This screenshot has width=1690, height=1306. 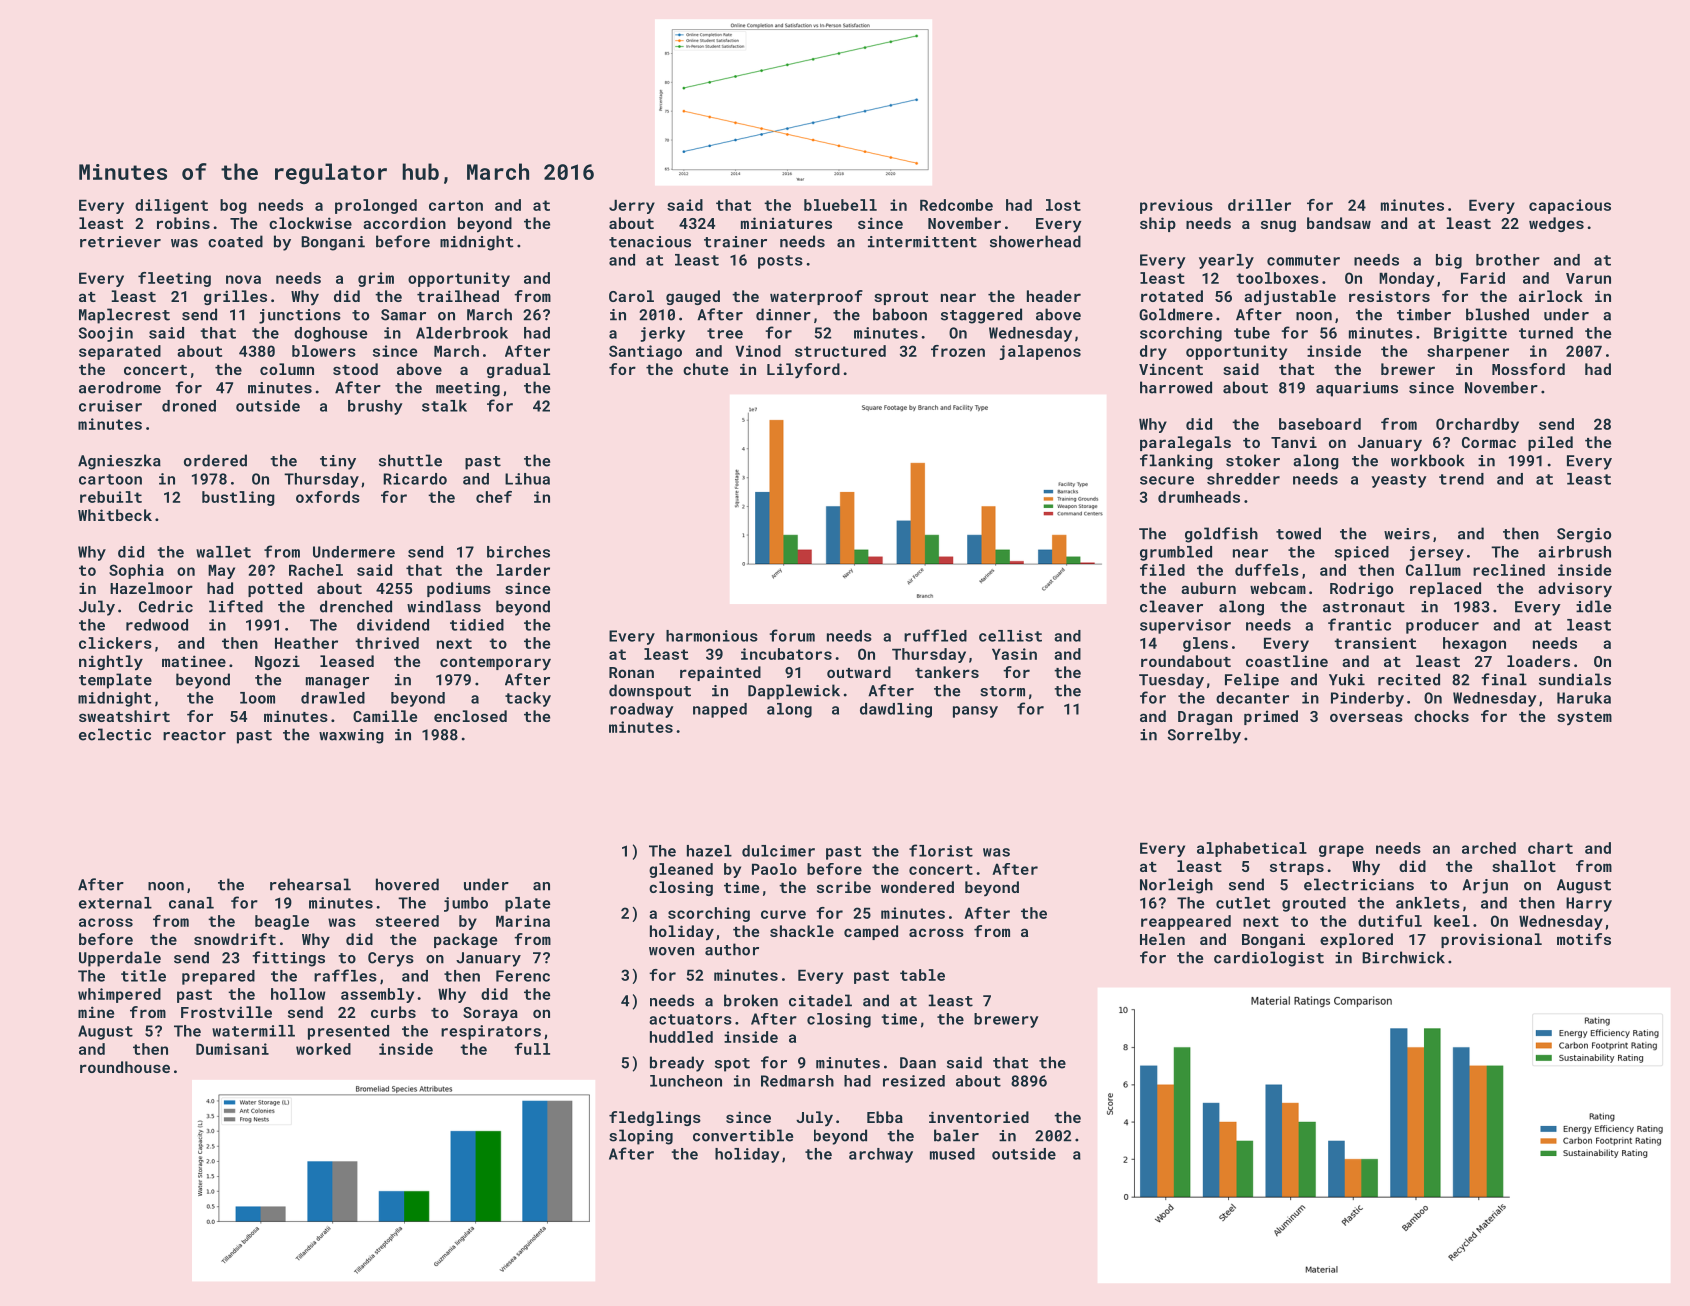 I want to click on birches, so click(x=518, y=552).
